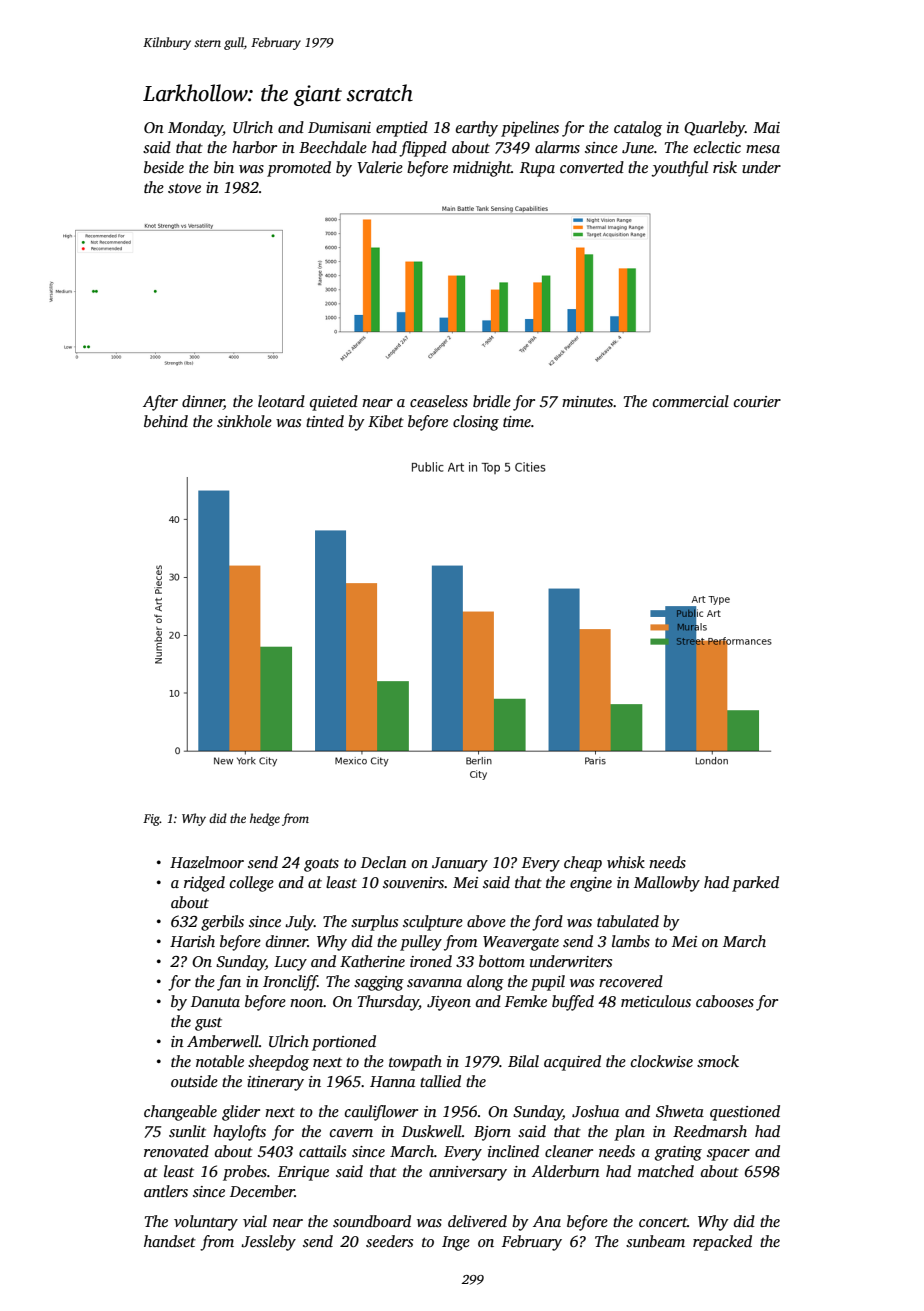  I want to click on commercial, so click(691, 401).
